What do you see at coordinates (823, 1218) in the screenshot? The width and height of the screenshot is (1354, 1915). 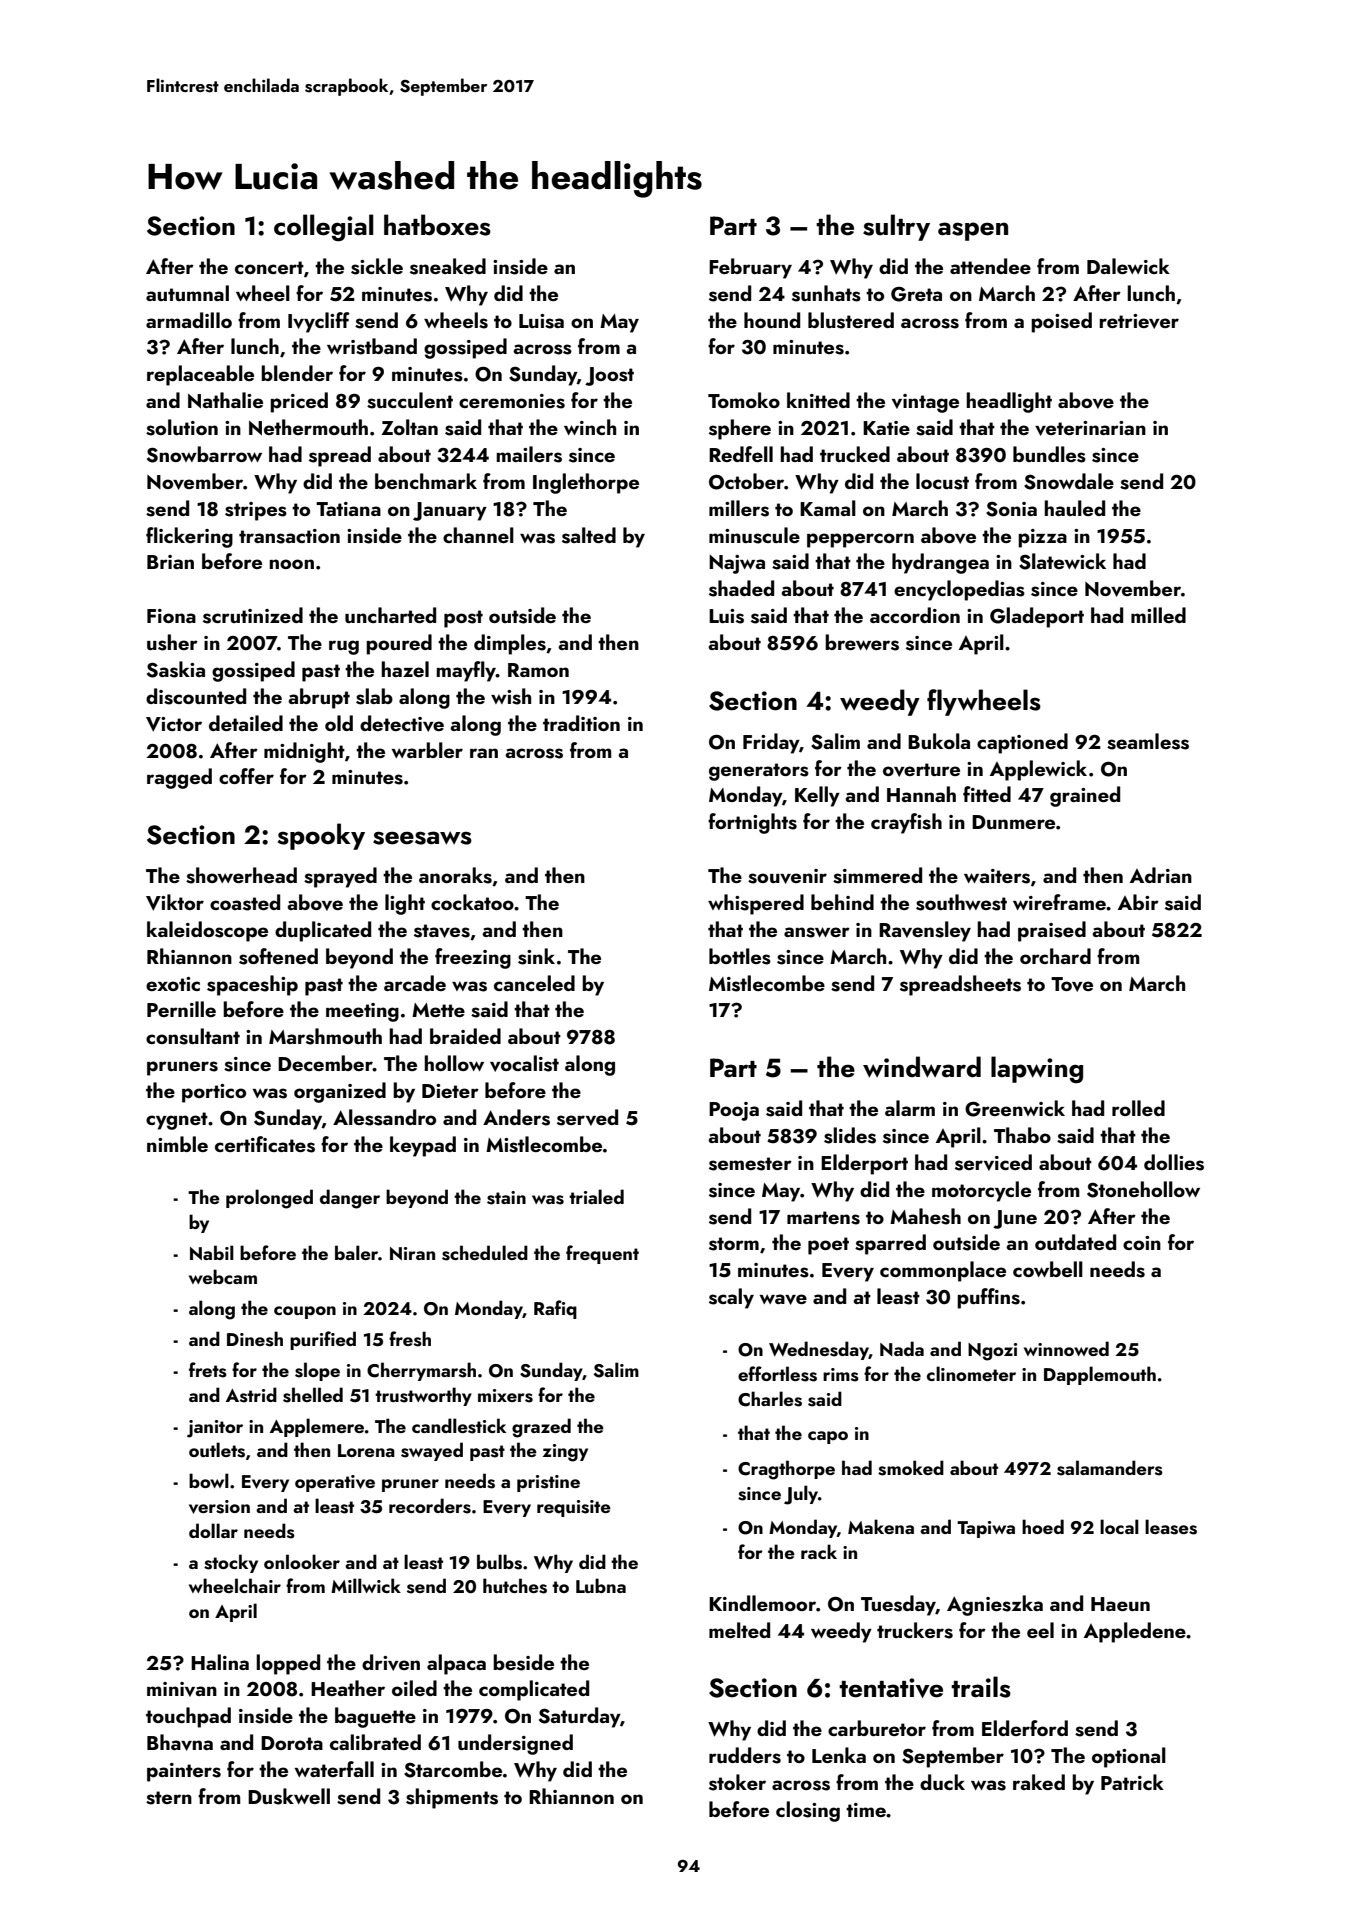 I see `martens` at bounding box center [823, 1218].
